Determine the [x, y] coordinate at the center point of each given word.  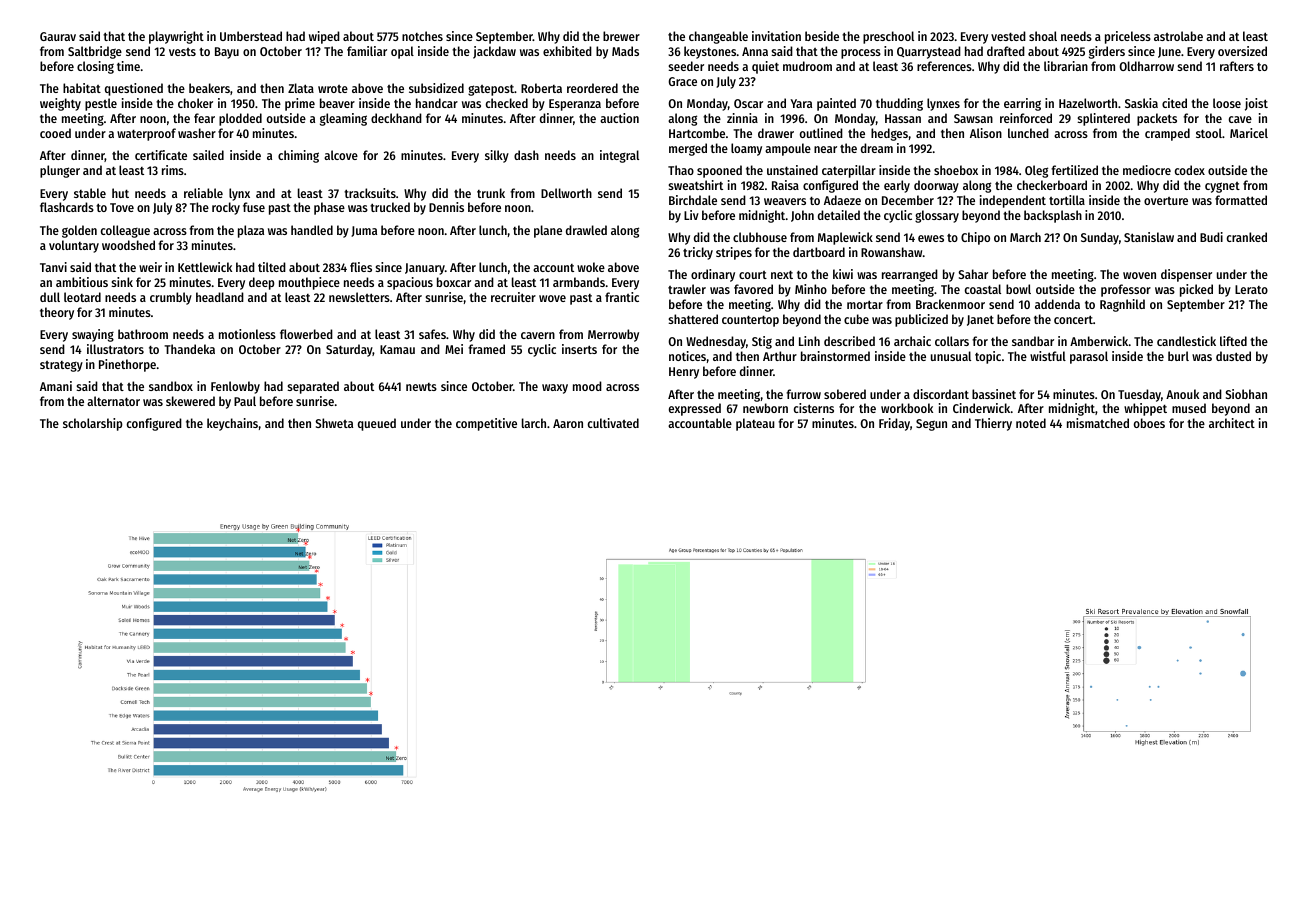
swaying [93, 335]
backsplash [1053, 216]
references [944, 66]
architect [1232, 423]
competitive [486, 424]
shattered [693, 319]
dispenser [1186, 275]
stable [90, 193]
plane [548, 231]
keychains [232, 424]
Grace [683, 81]
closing [95, 67]
